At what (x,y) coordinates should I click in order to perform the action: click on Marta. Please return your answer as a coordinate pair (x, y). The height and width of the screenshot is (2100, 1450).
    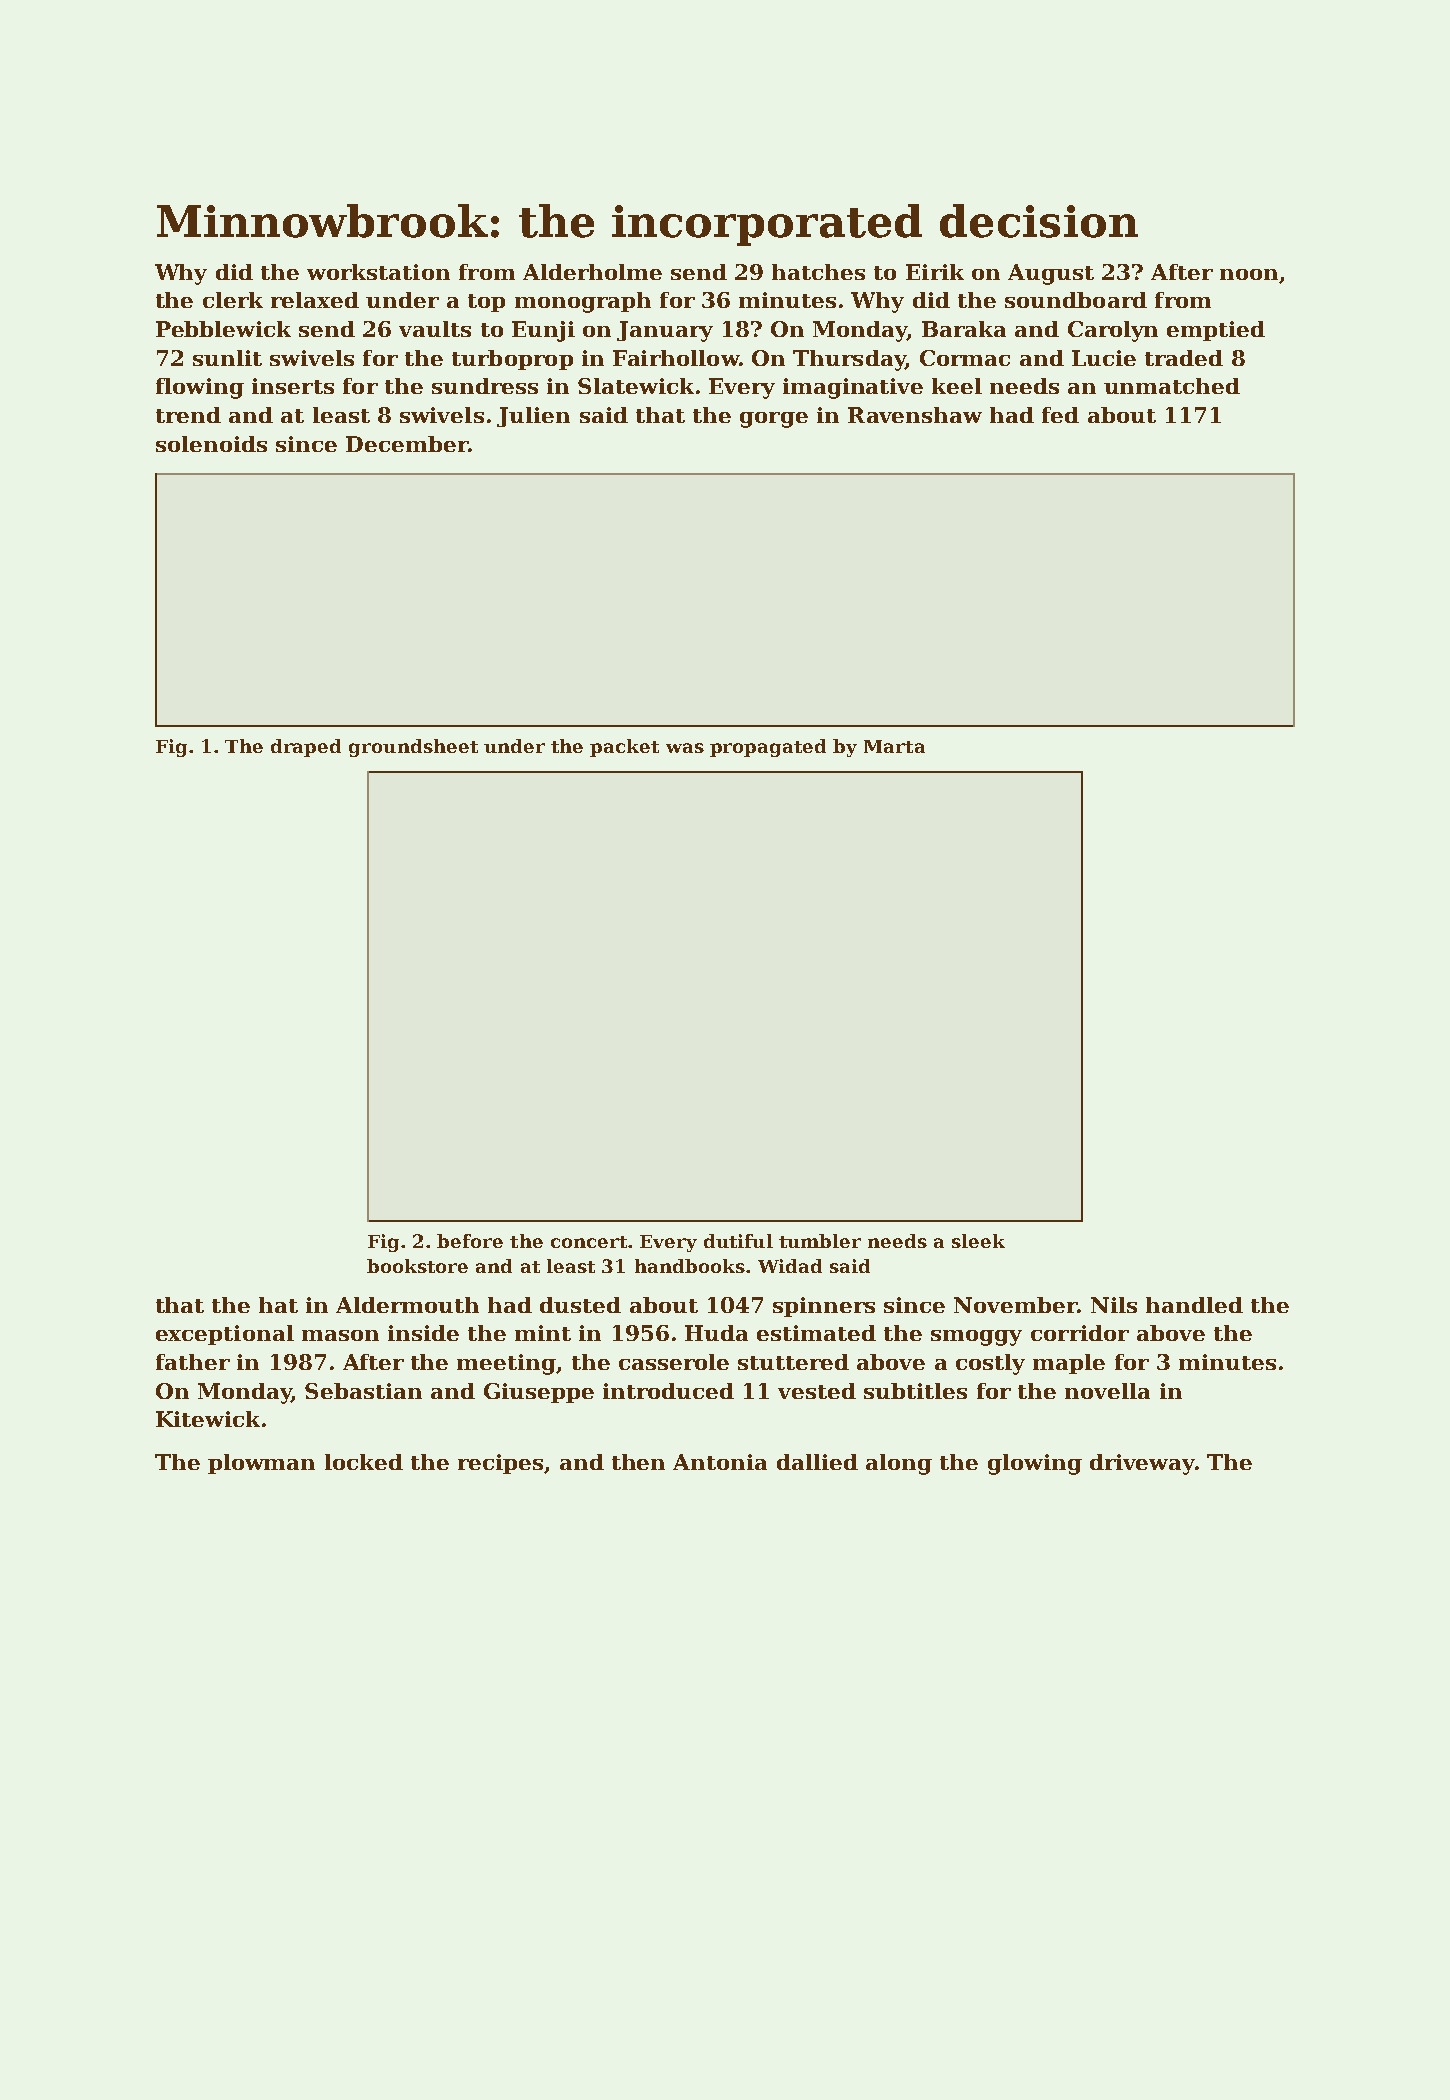
    Looking at the image, I should click on (894, 746).
